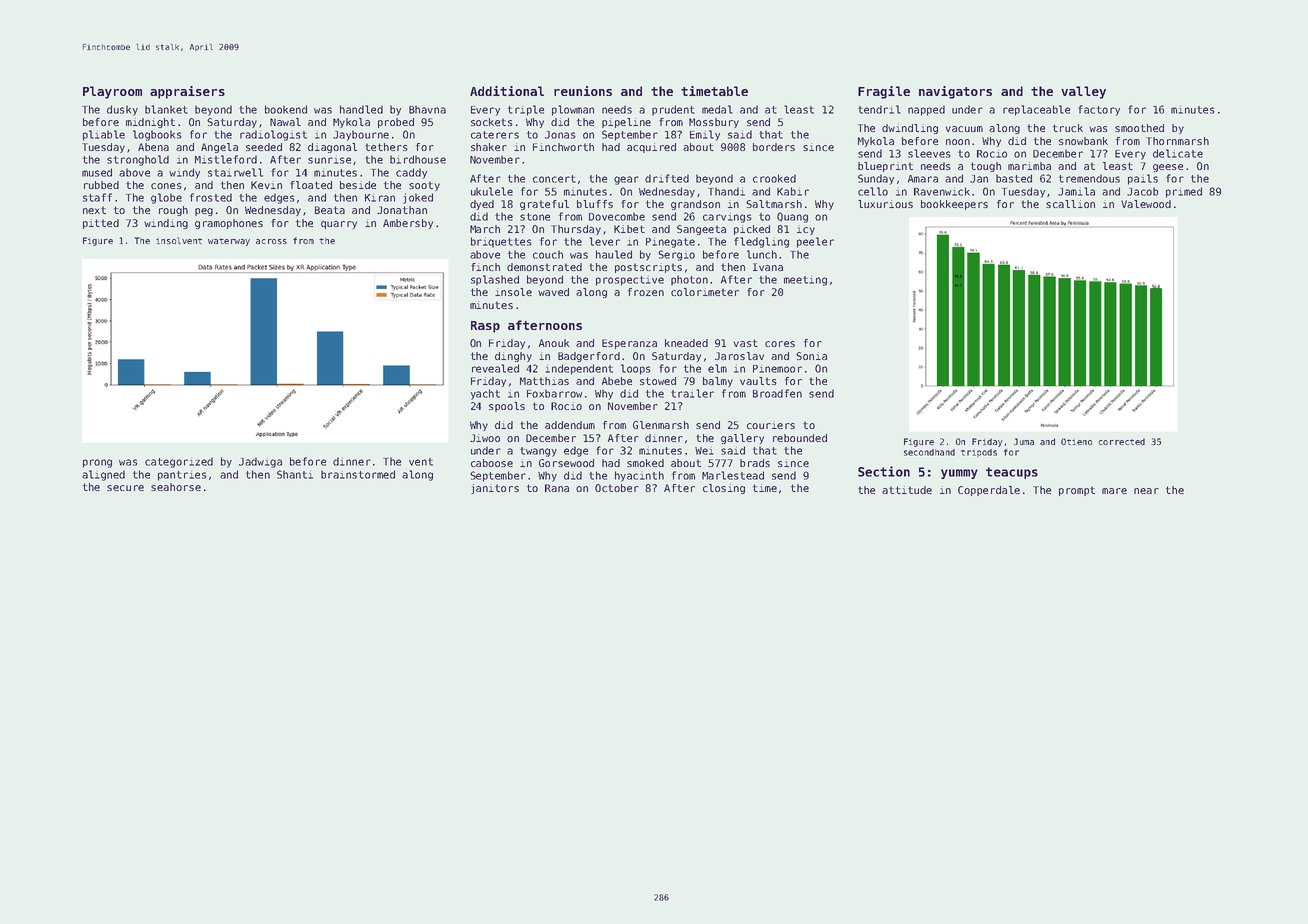 Image resolution: width=1308 pixels, height=924 pixels. What do you see at coordinates (1146, 491) in the image?
I see `near` at bounding box center [1146, 491].
